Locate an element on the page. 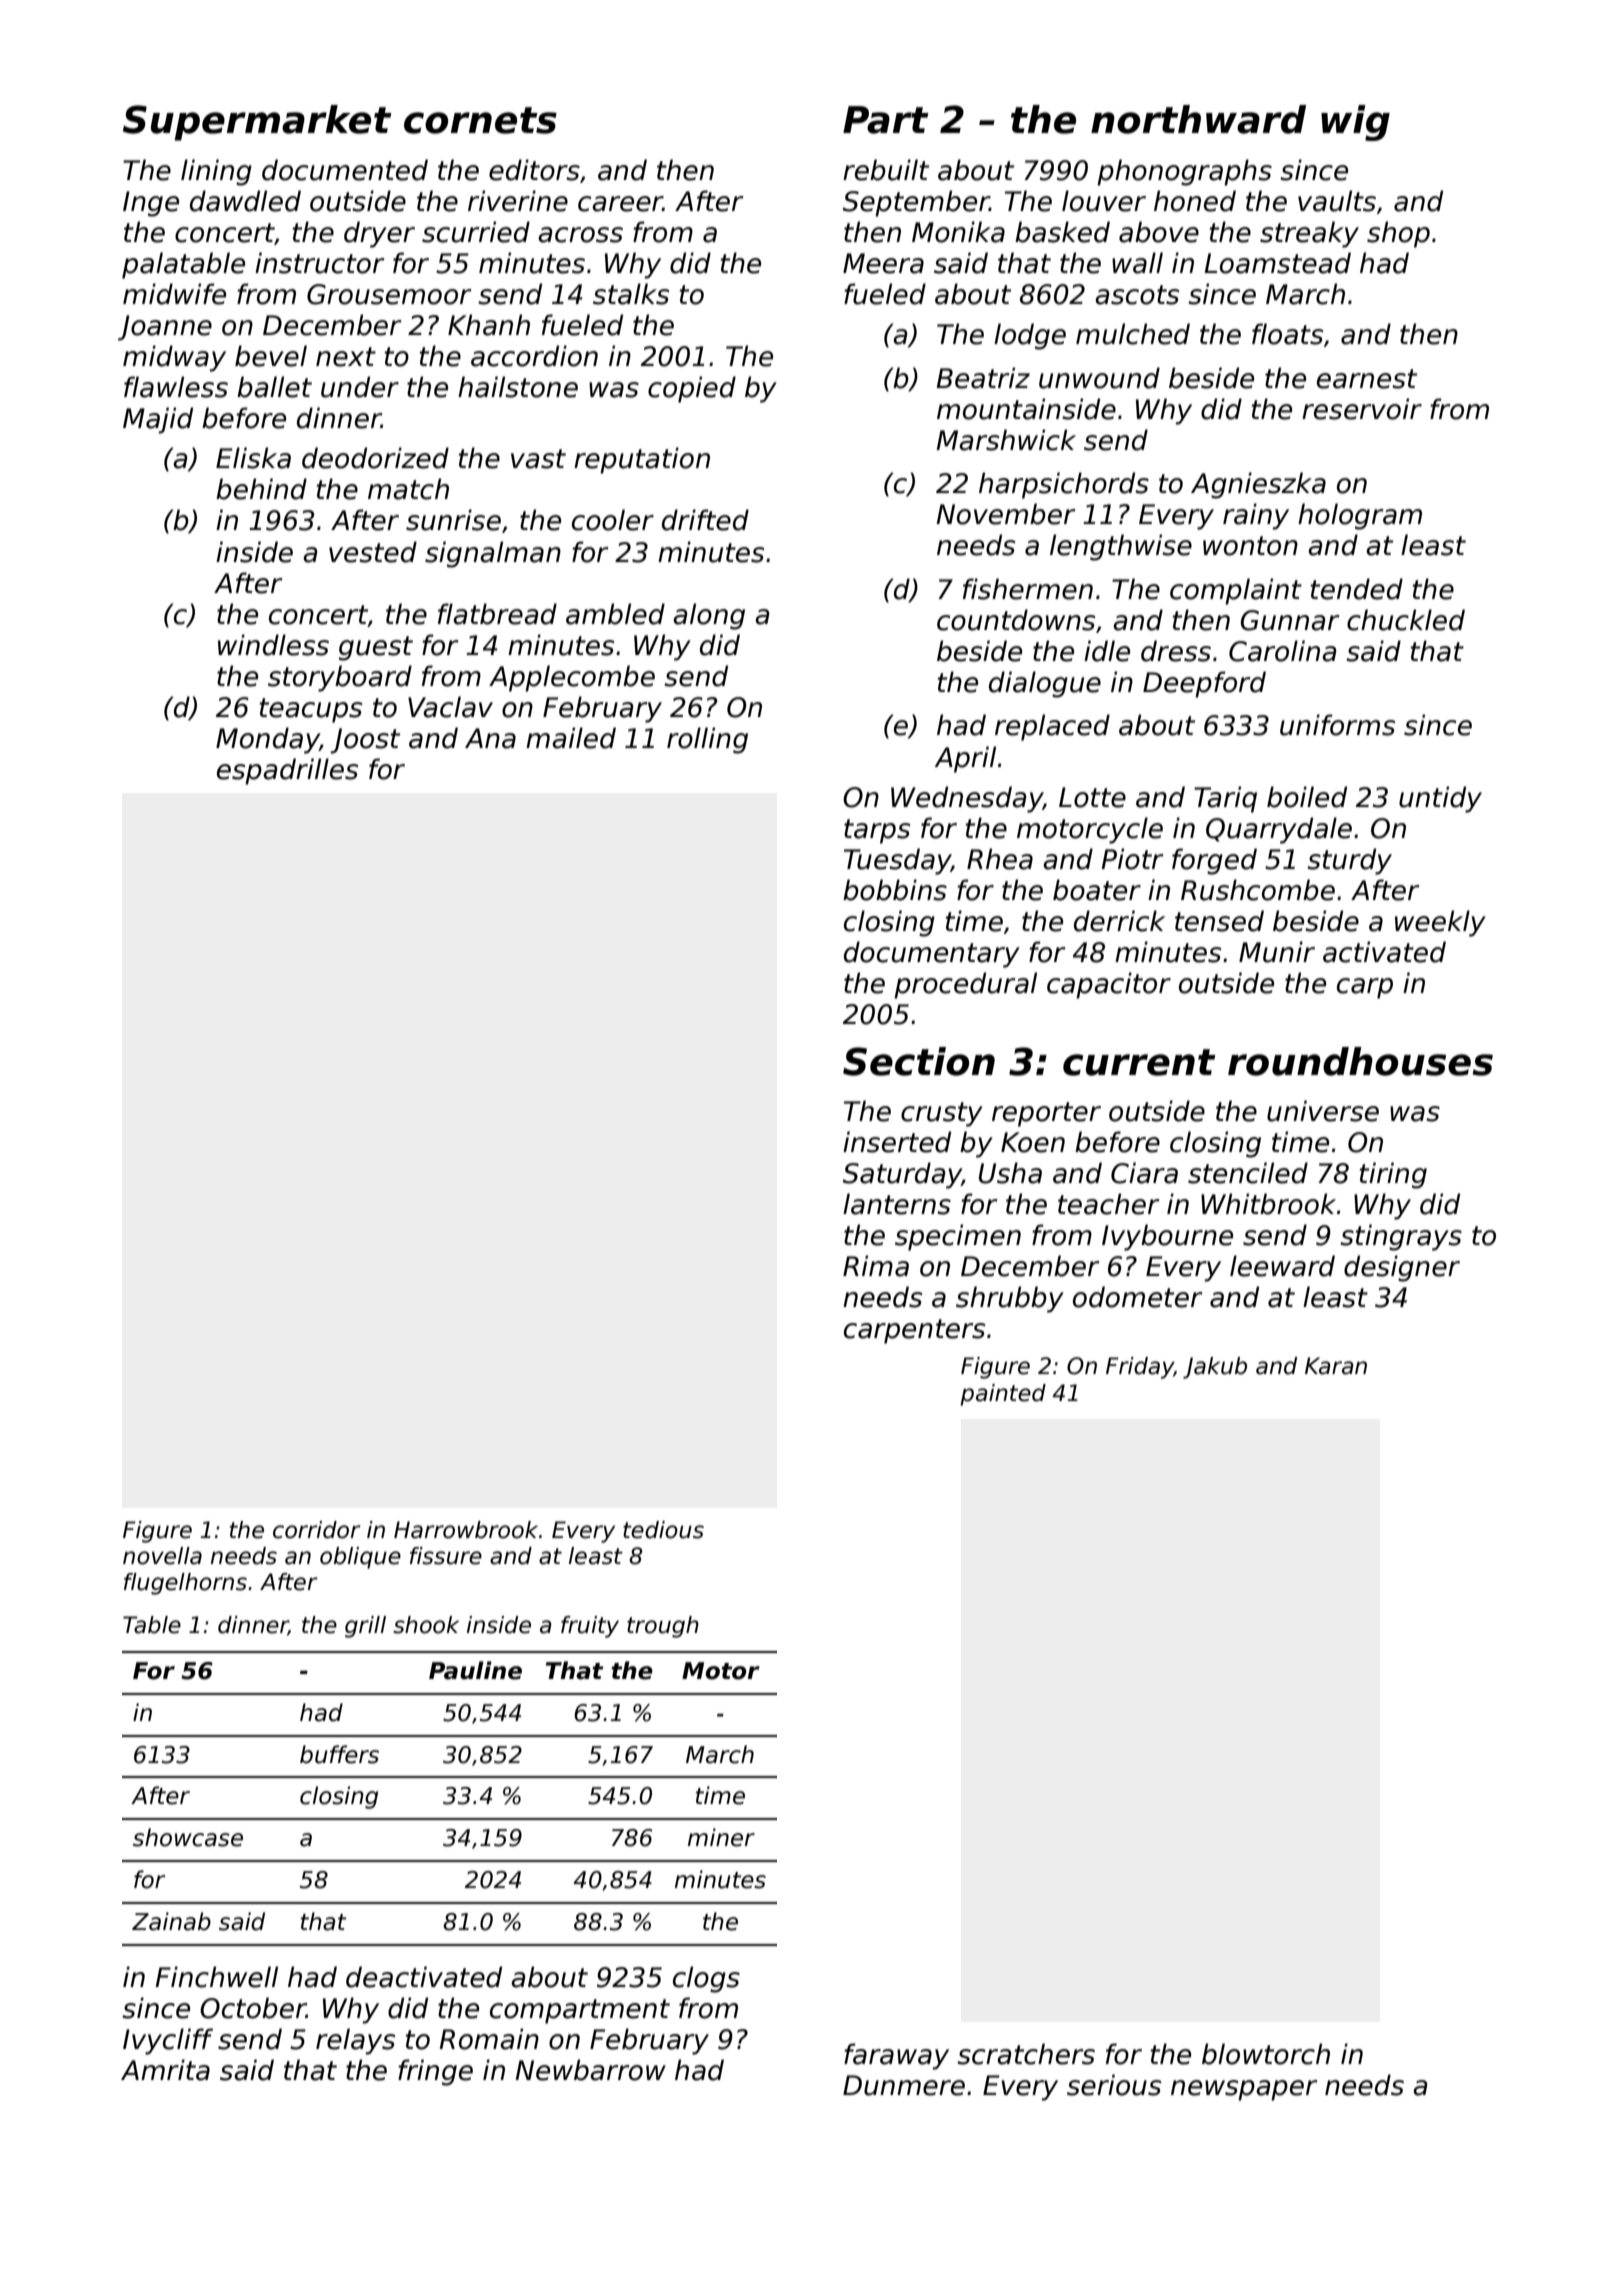 This page has height=2292, width=1620. Karan is located at coordinates (1336, 1366).
